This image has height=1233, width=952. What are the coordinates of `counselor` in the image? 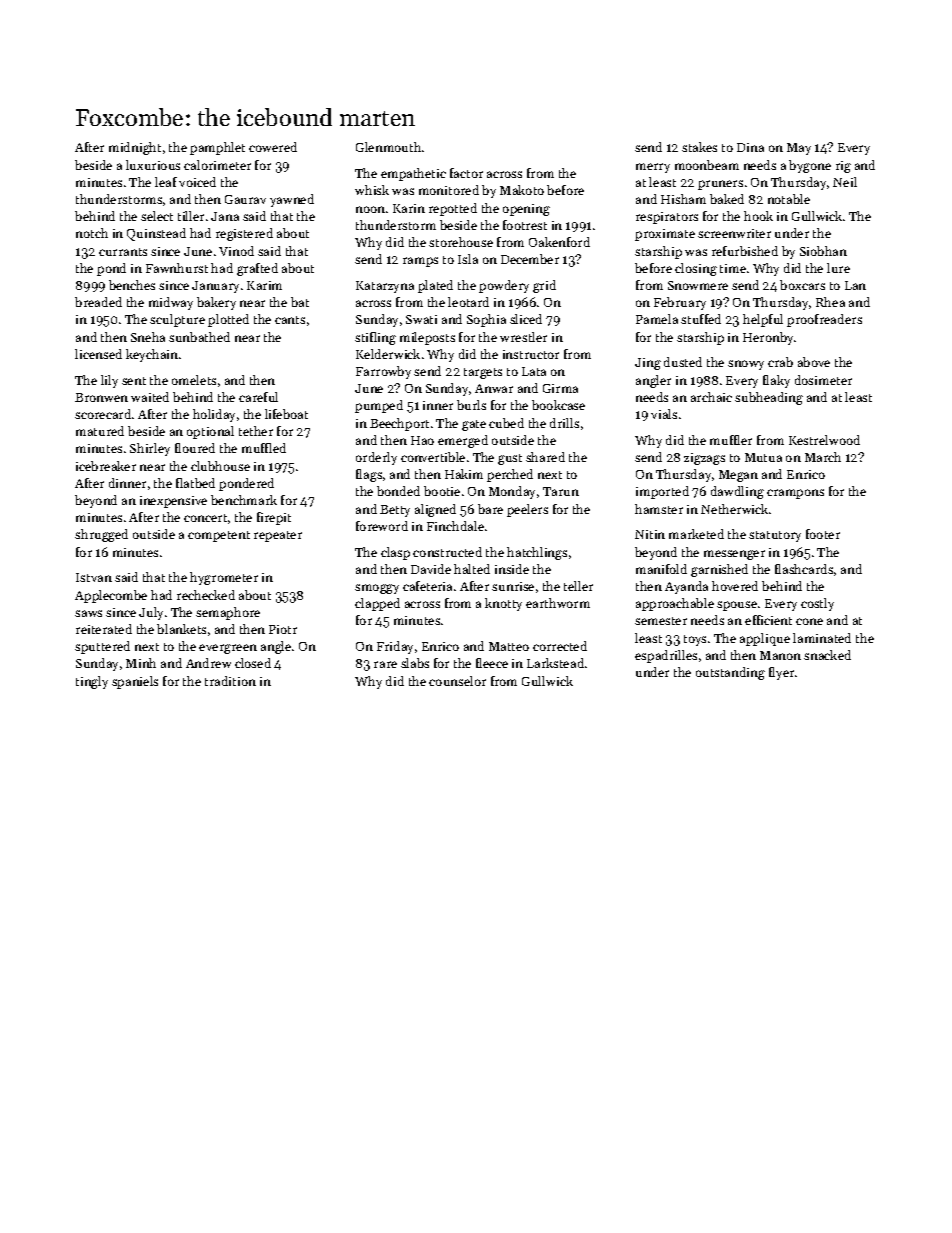 It's located at (457, 681).
